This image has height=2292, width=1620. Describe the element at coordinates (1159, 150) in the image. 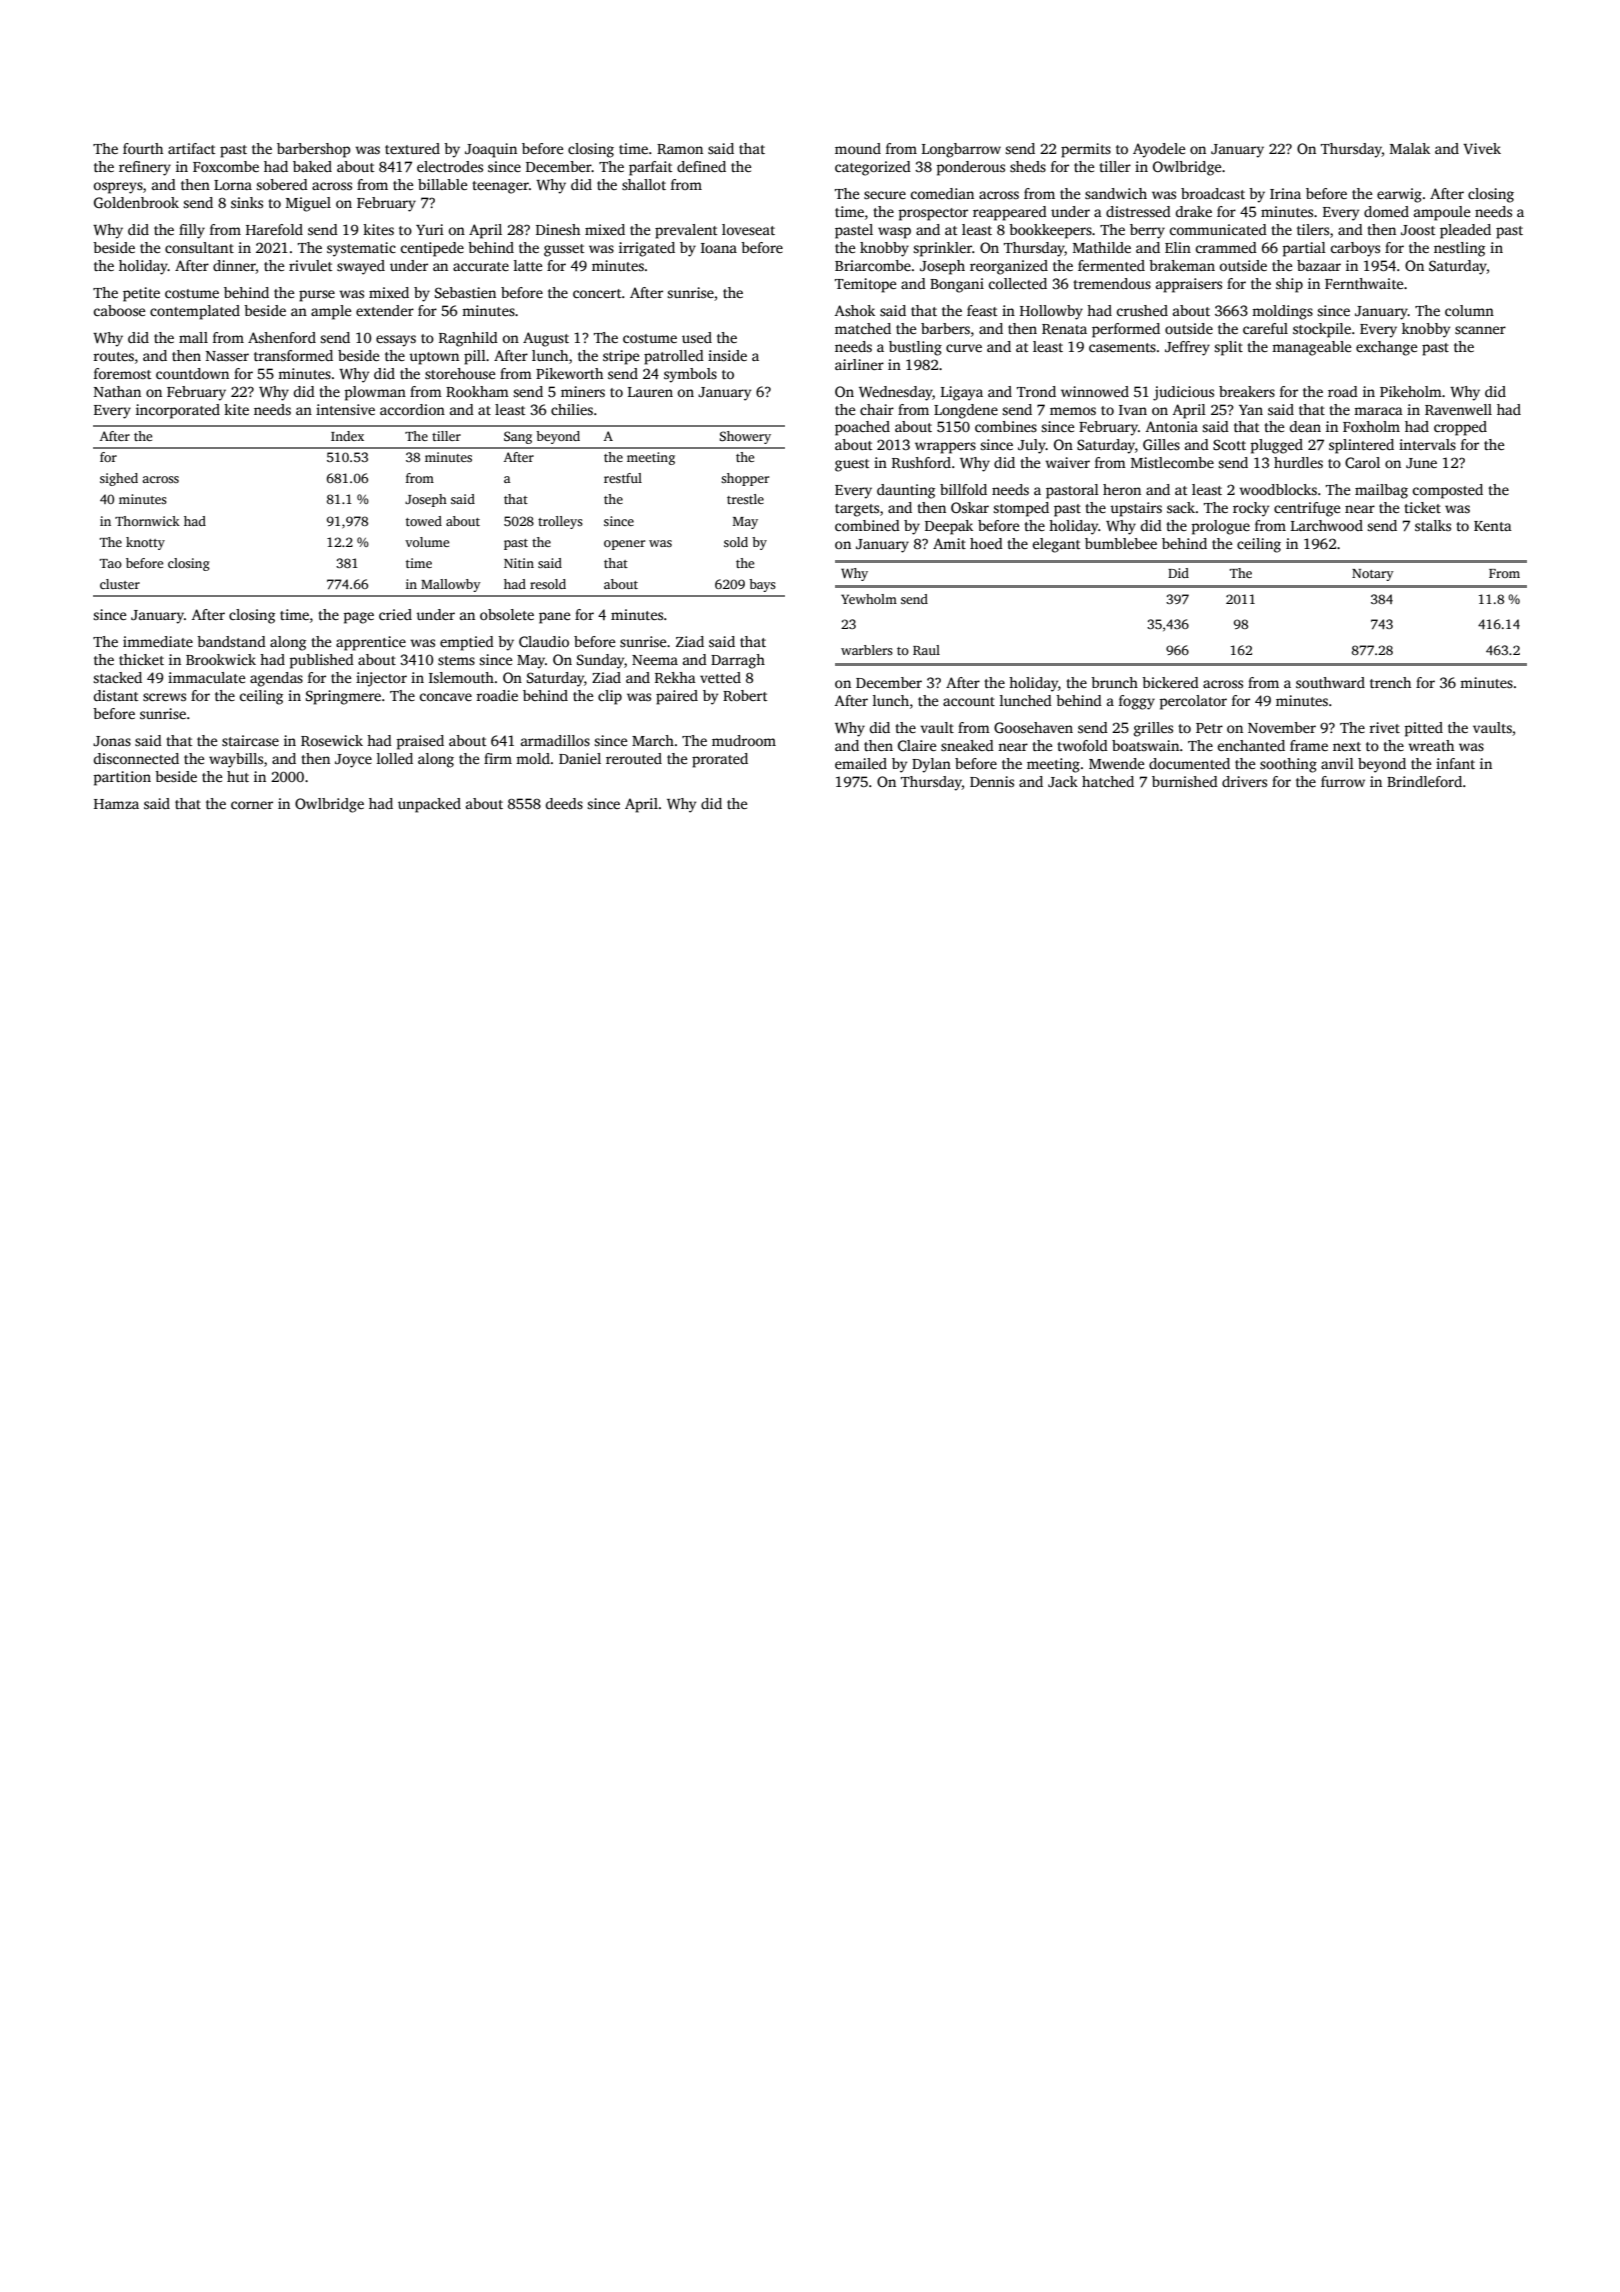

I see `Ayodele` at that location.
